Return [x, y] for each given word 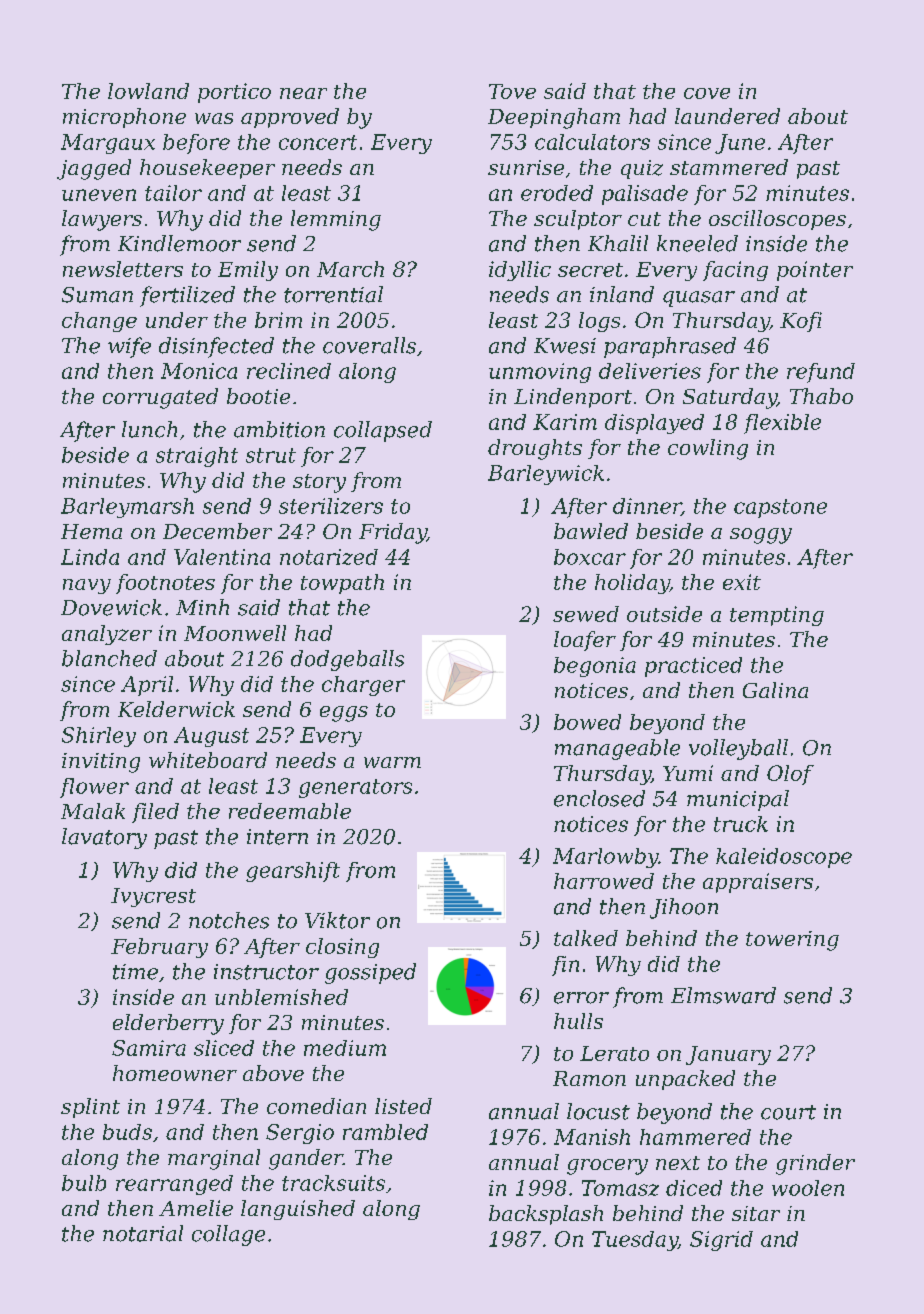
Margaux [108, 144]
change [99, 322]
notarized [329, 557]
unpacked [685, 1080]
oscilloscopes [777, 220]
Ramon [589, 1078]
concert [318, 142]
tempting [777, 616]
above [273, 1073]
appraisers [758, 883]
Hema [91, 531]
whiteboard [208, 760]
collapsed [383, 431]
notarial [143, 1233]
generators [355, 788]
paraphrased [670, 347]
